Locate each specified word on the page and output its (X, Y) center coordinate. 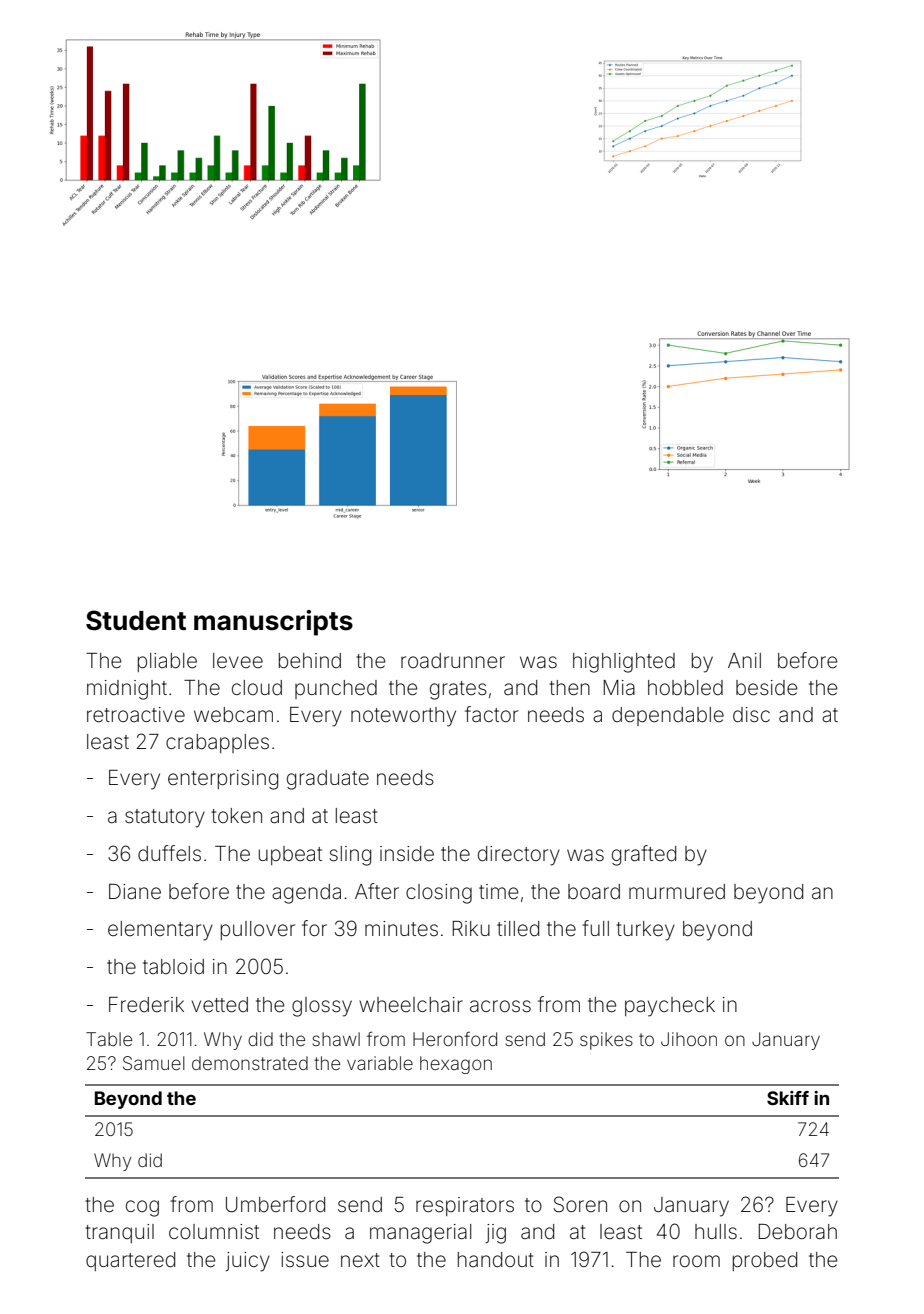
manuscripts (273, 623)
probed (765, 1261)
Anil (744, 660)
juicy (248, 1262)
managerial (420, 1234)
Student (136, 620)
